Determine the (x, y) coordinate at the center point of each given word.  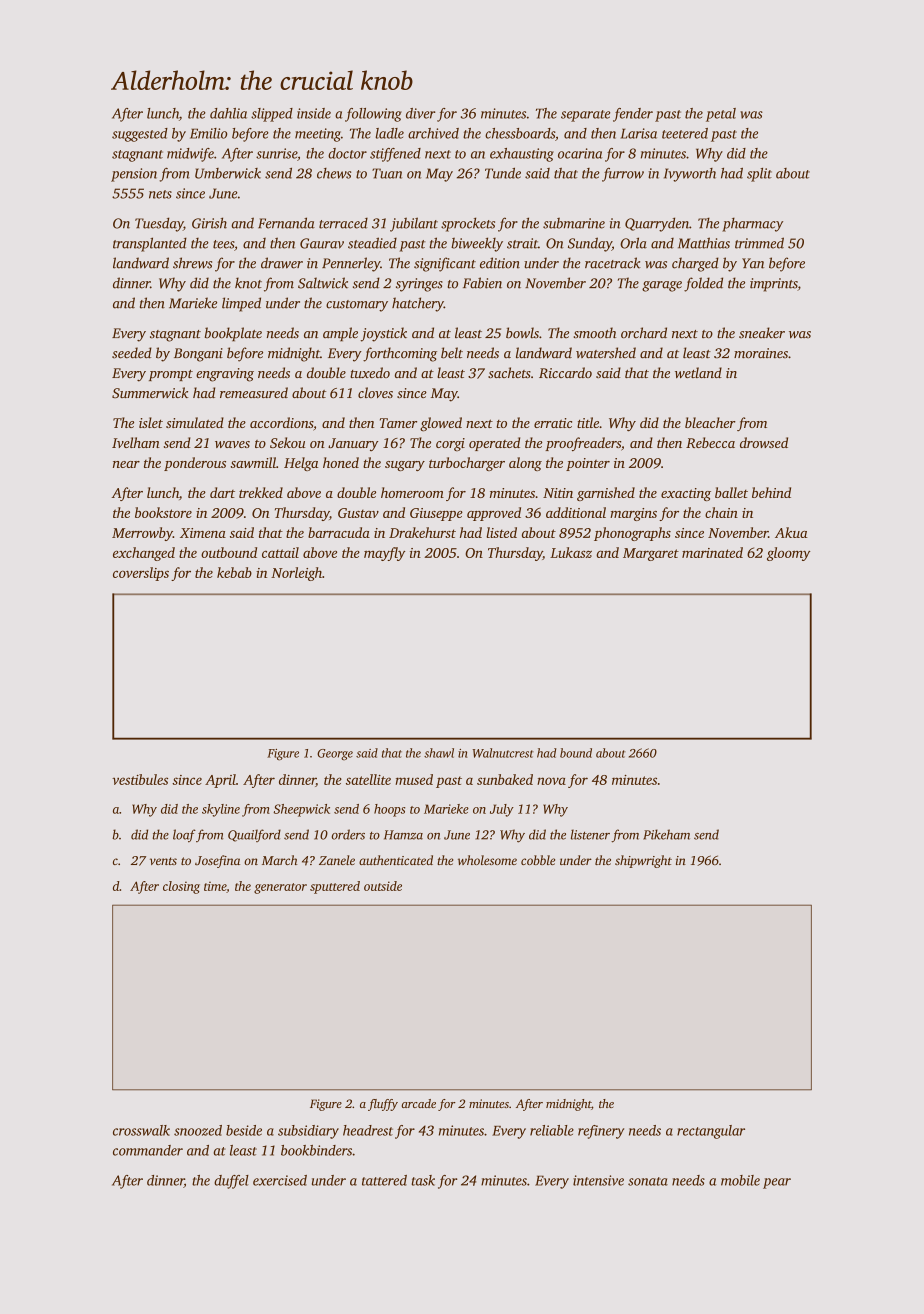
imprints (774, 285)
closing (181, 887)
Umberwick (228, 173)
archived (433, 133)
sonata (648, 1181)
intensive (598, 1180)
